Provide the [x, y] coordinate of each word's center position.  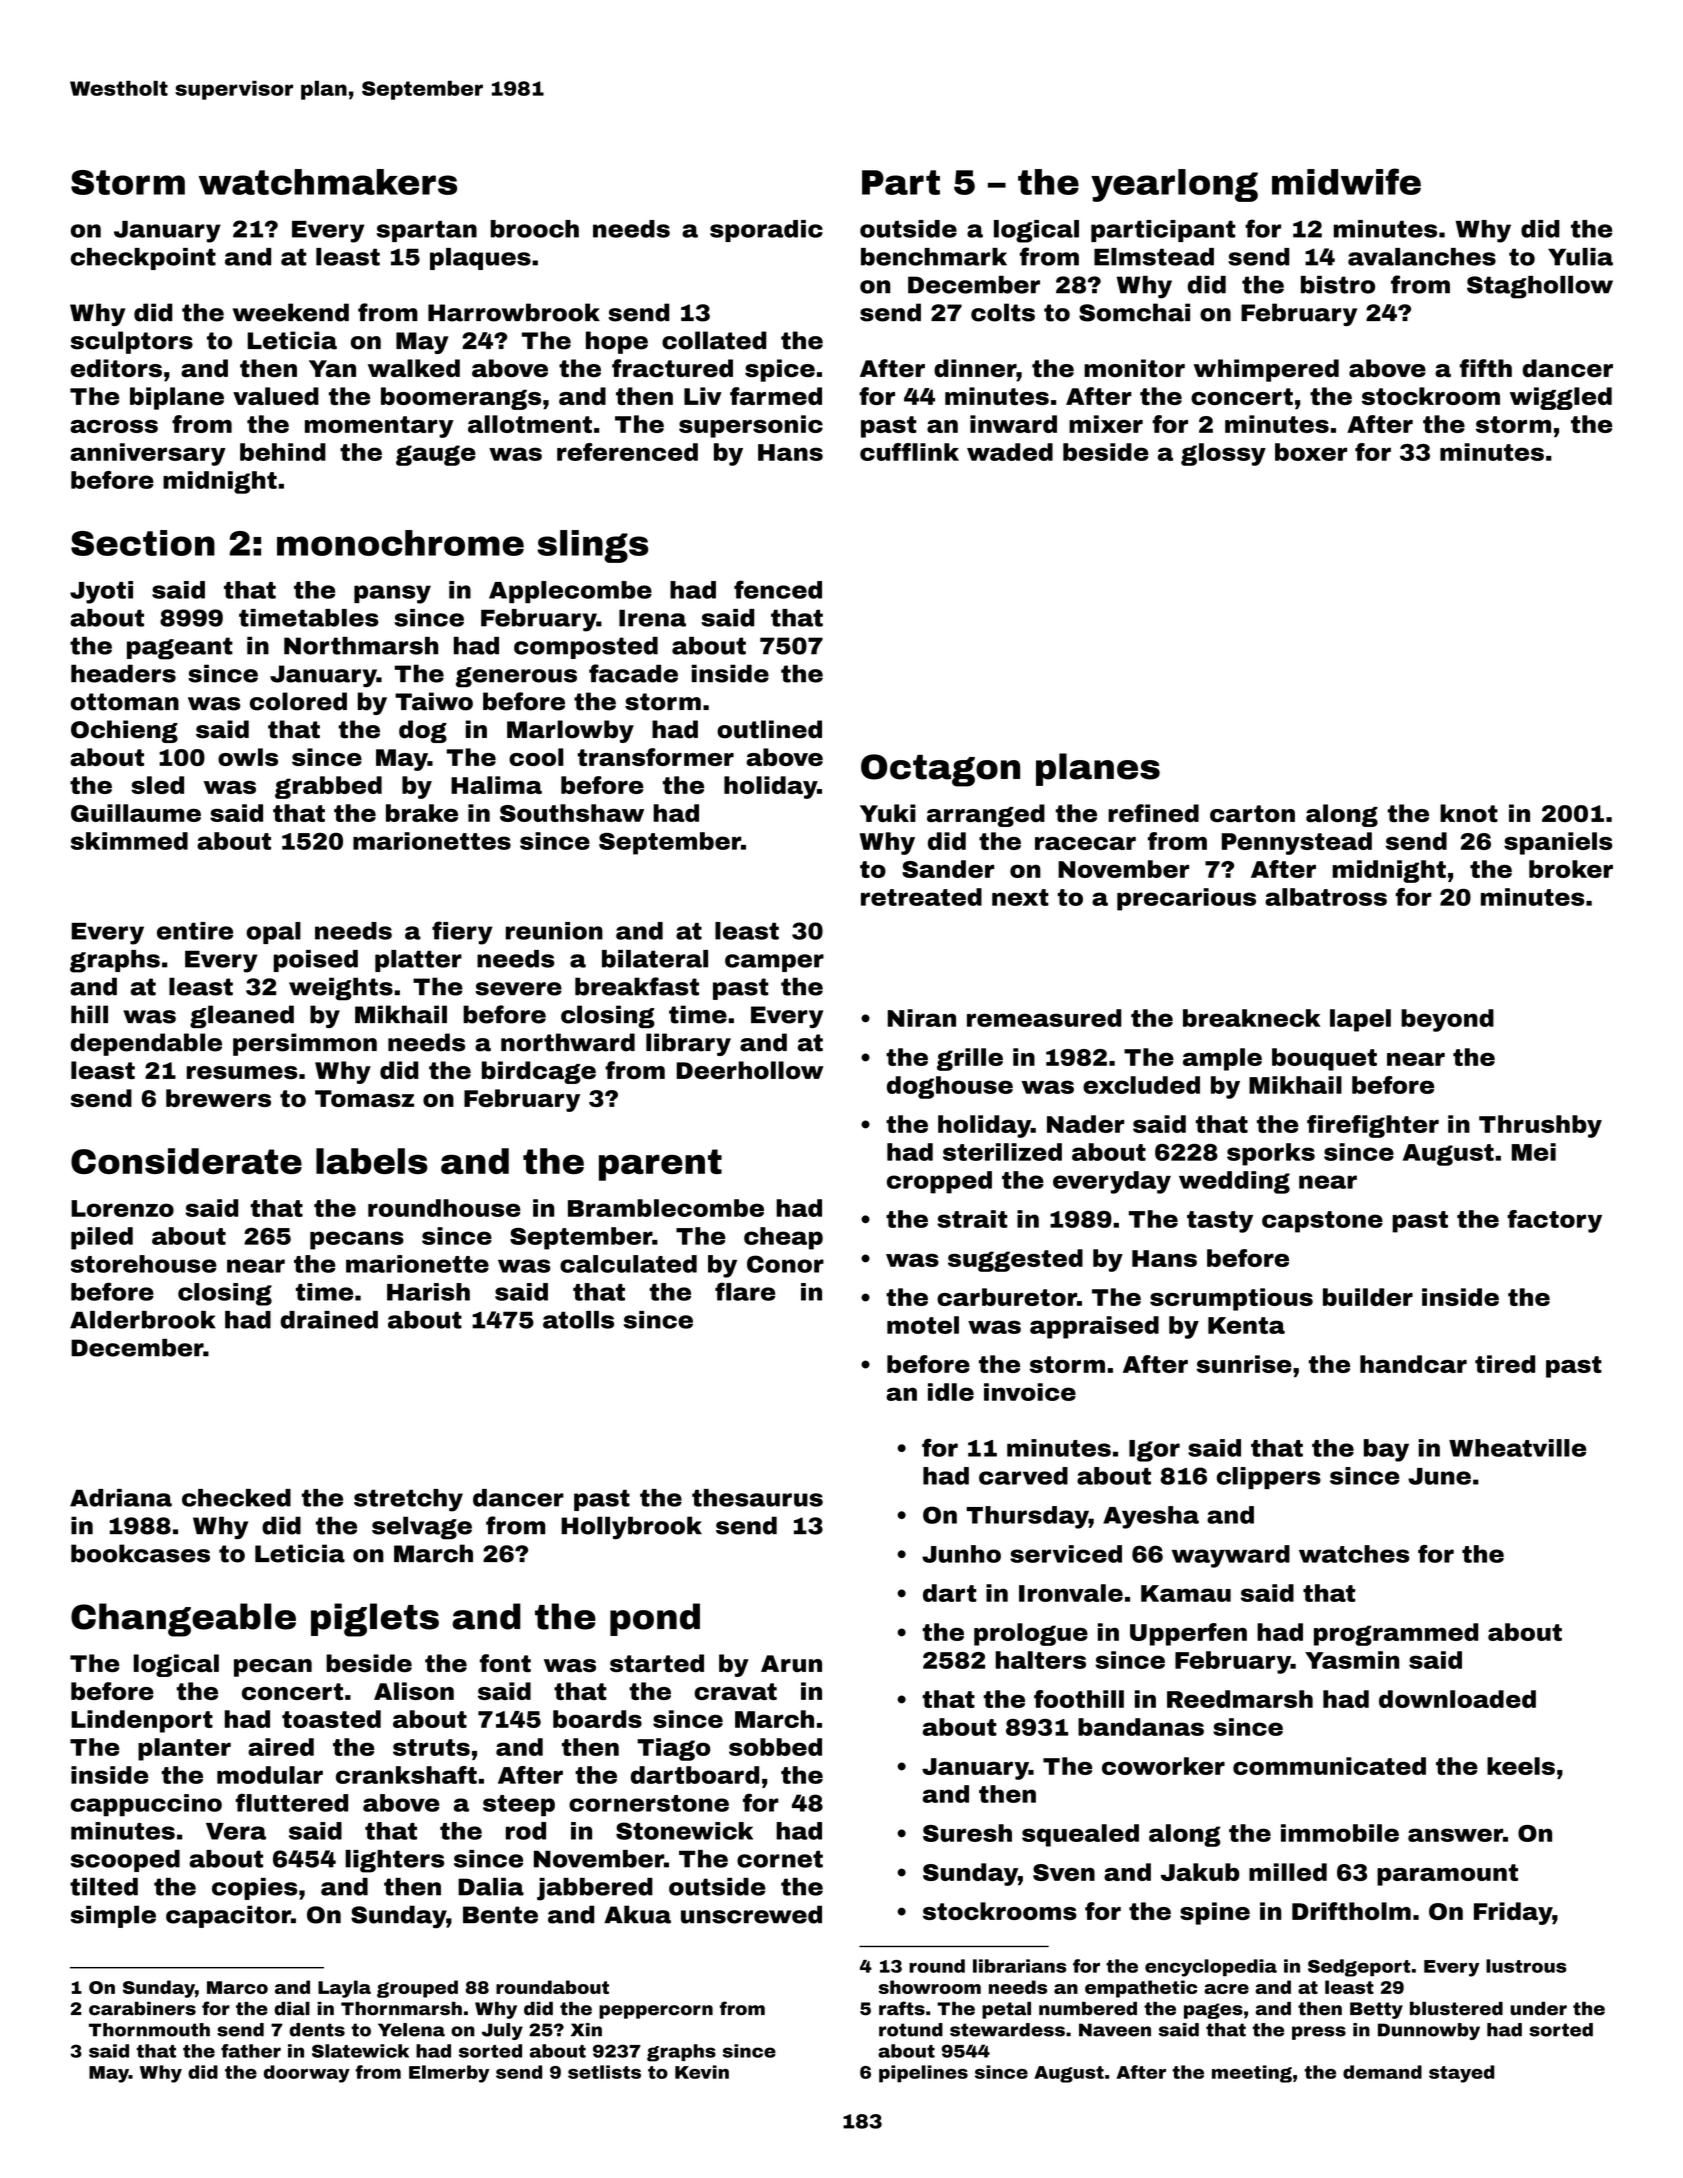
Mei [1534, 1152]
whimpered [1266, 370]
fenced [778, 589]
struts [431, 1747]
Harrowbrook [514, 312]
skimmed [129, 841]
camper [774, 963]
